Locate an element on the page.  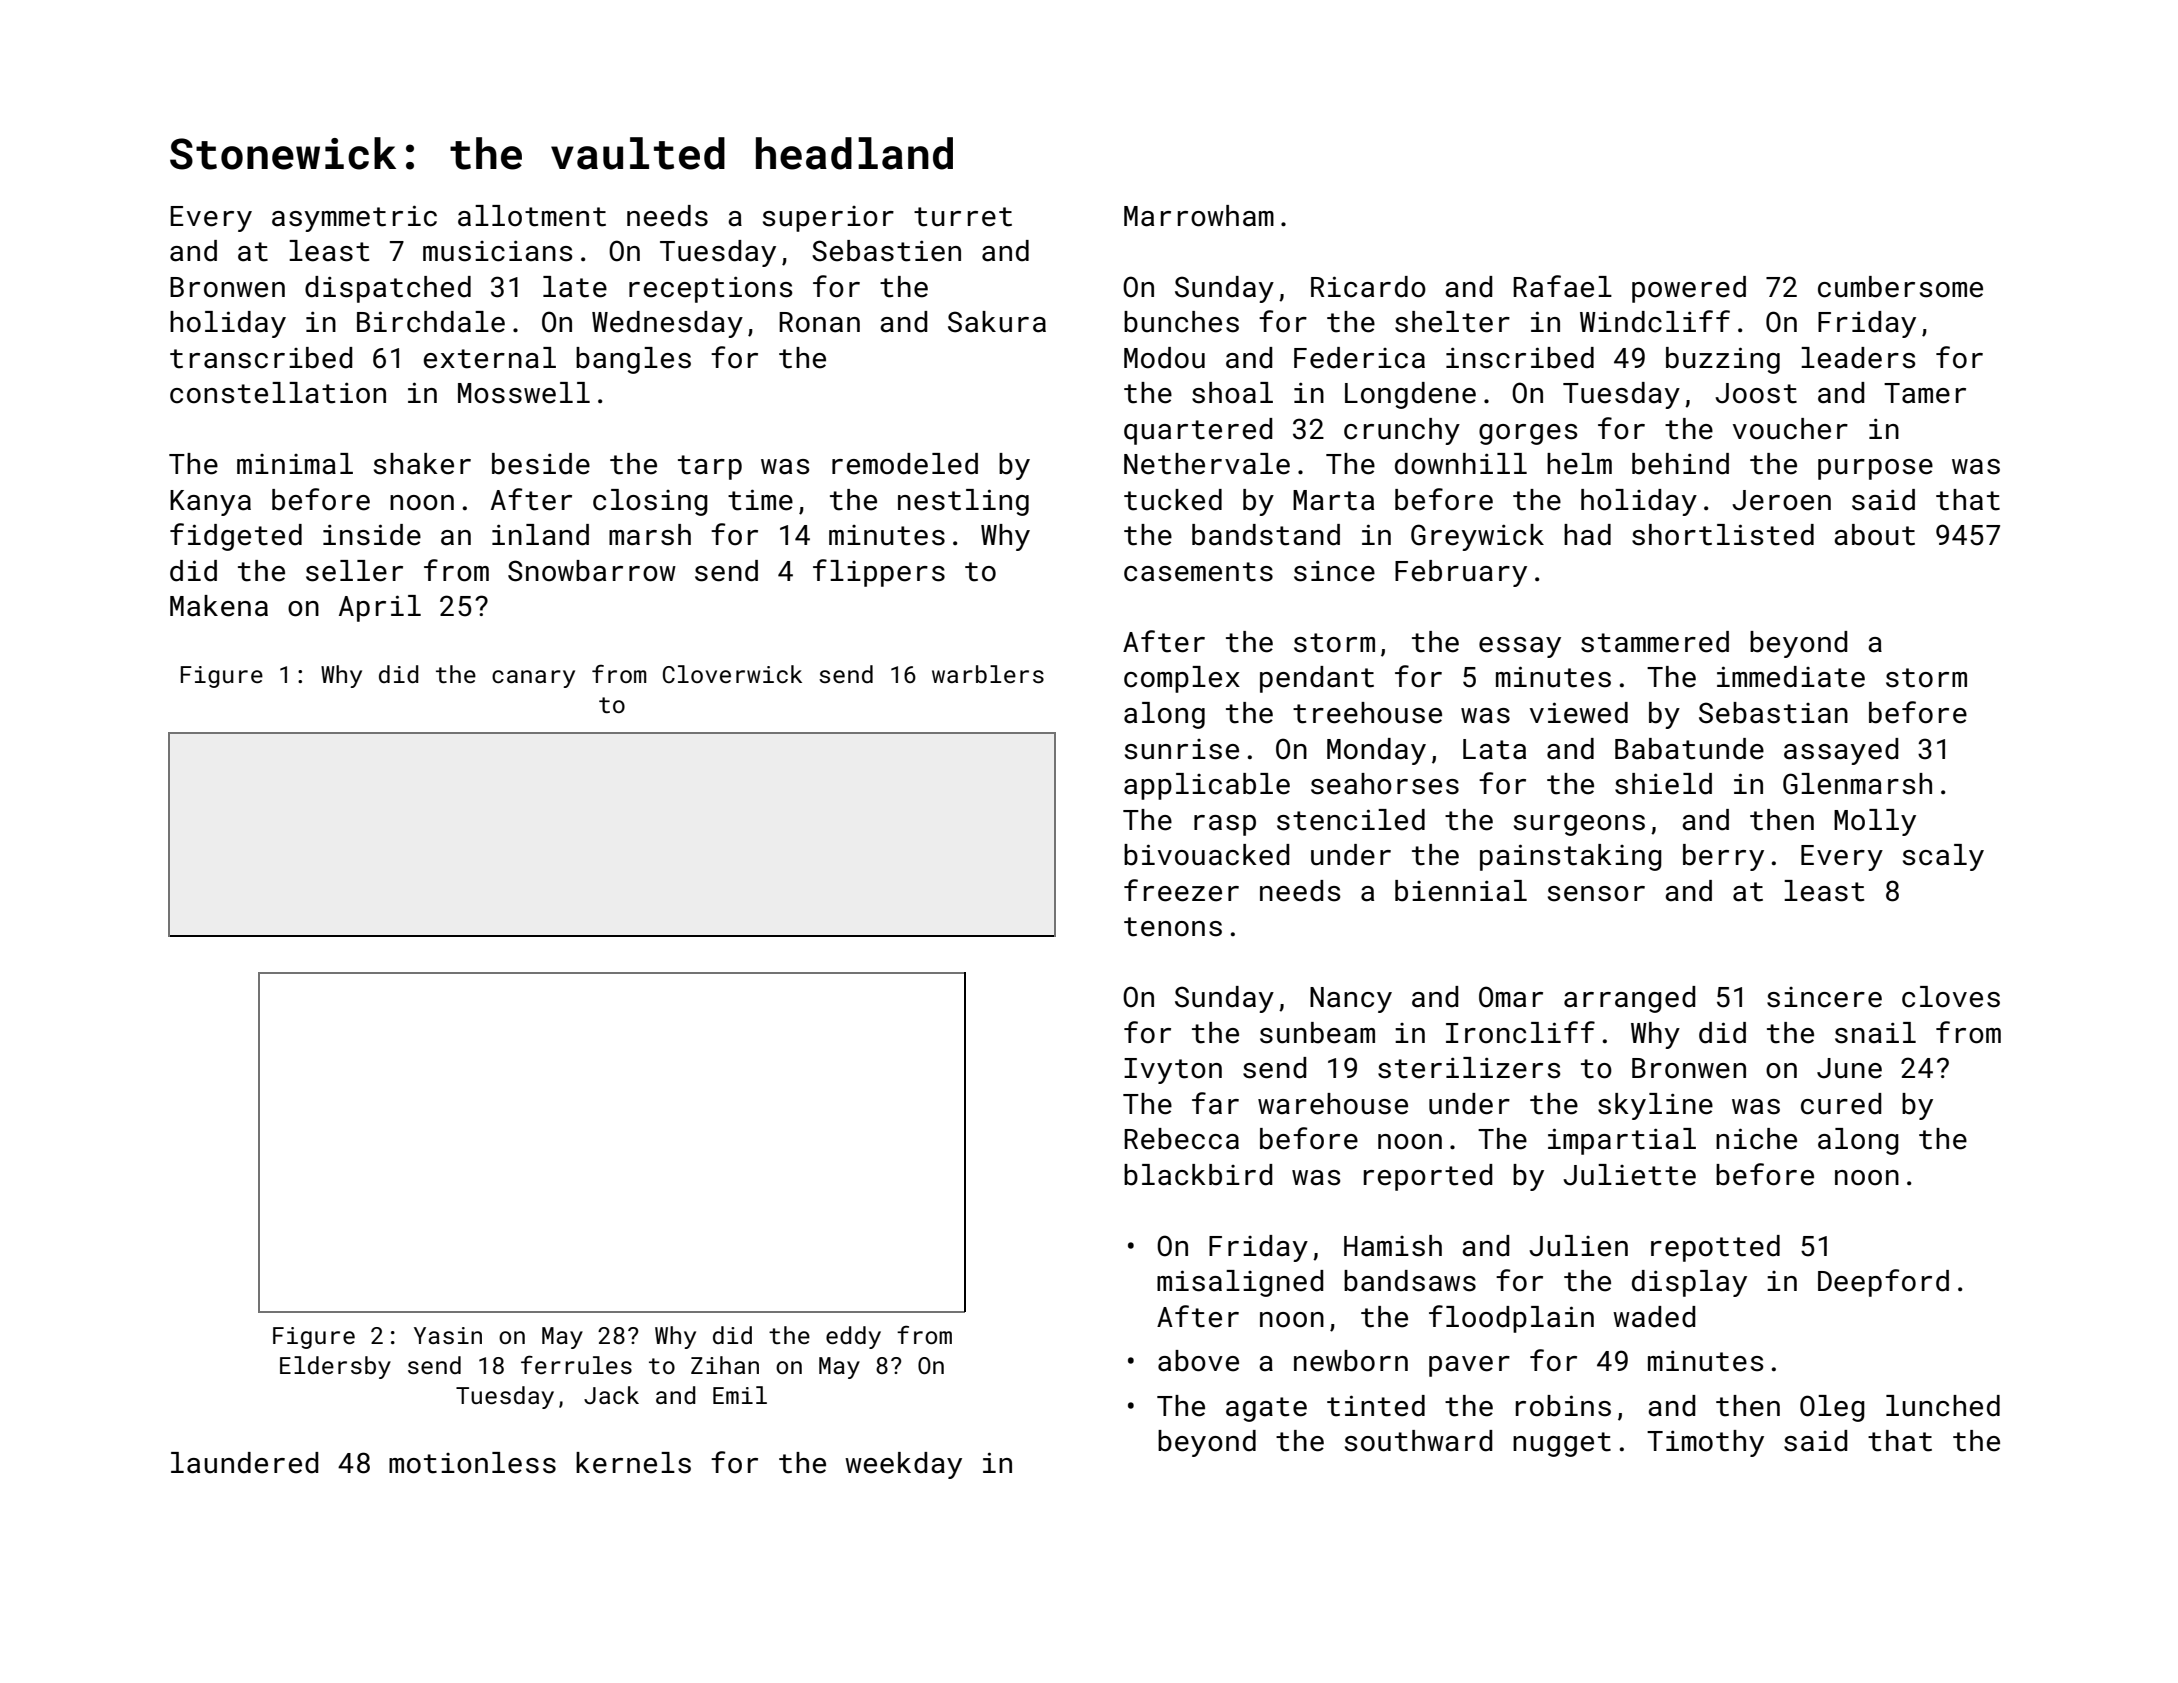
Deepford is located at coordinates (1883, 1283).
